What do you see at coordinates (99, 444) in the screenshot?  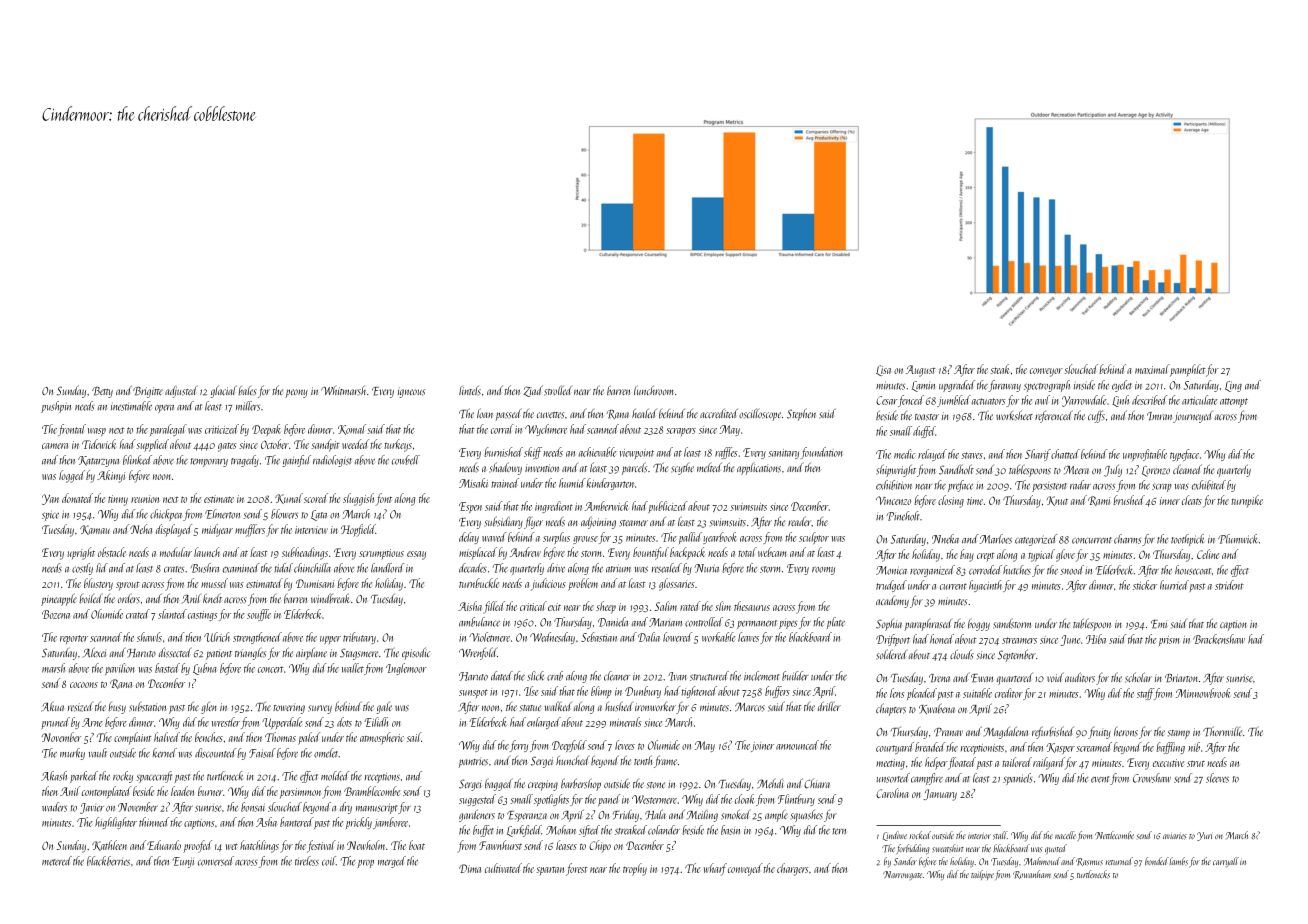 I see `Tidewick` at bounding box center [99, 444].
